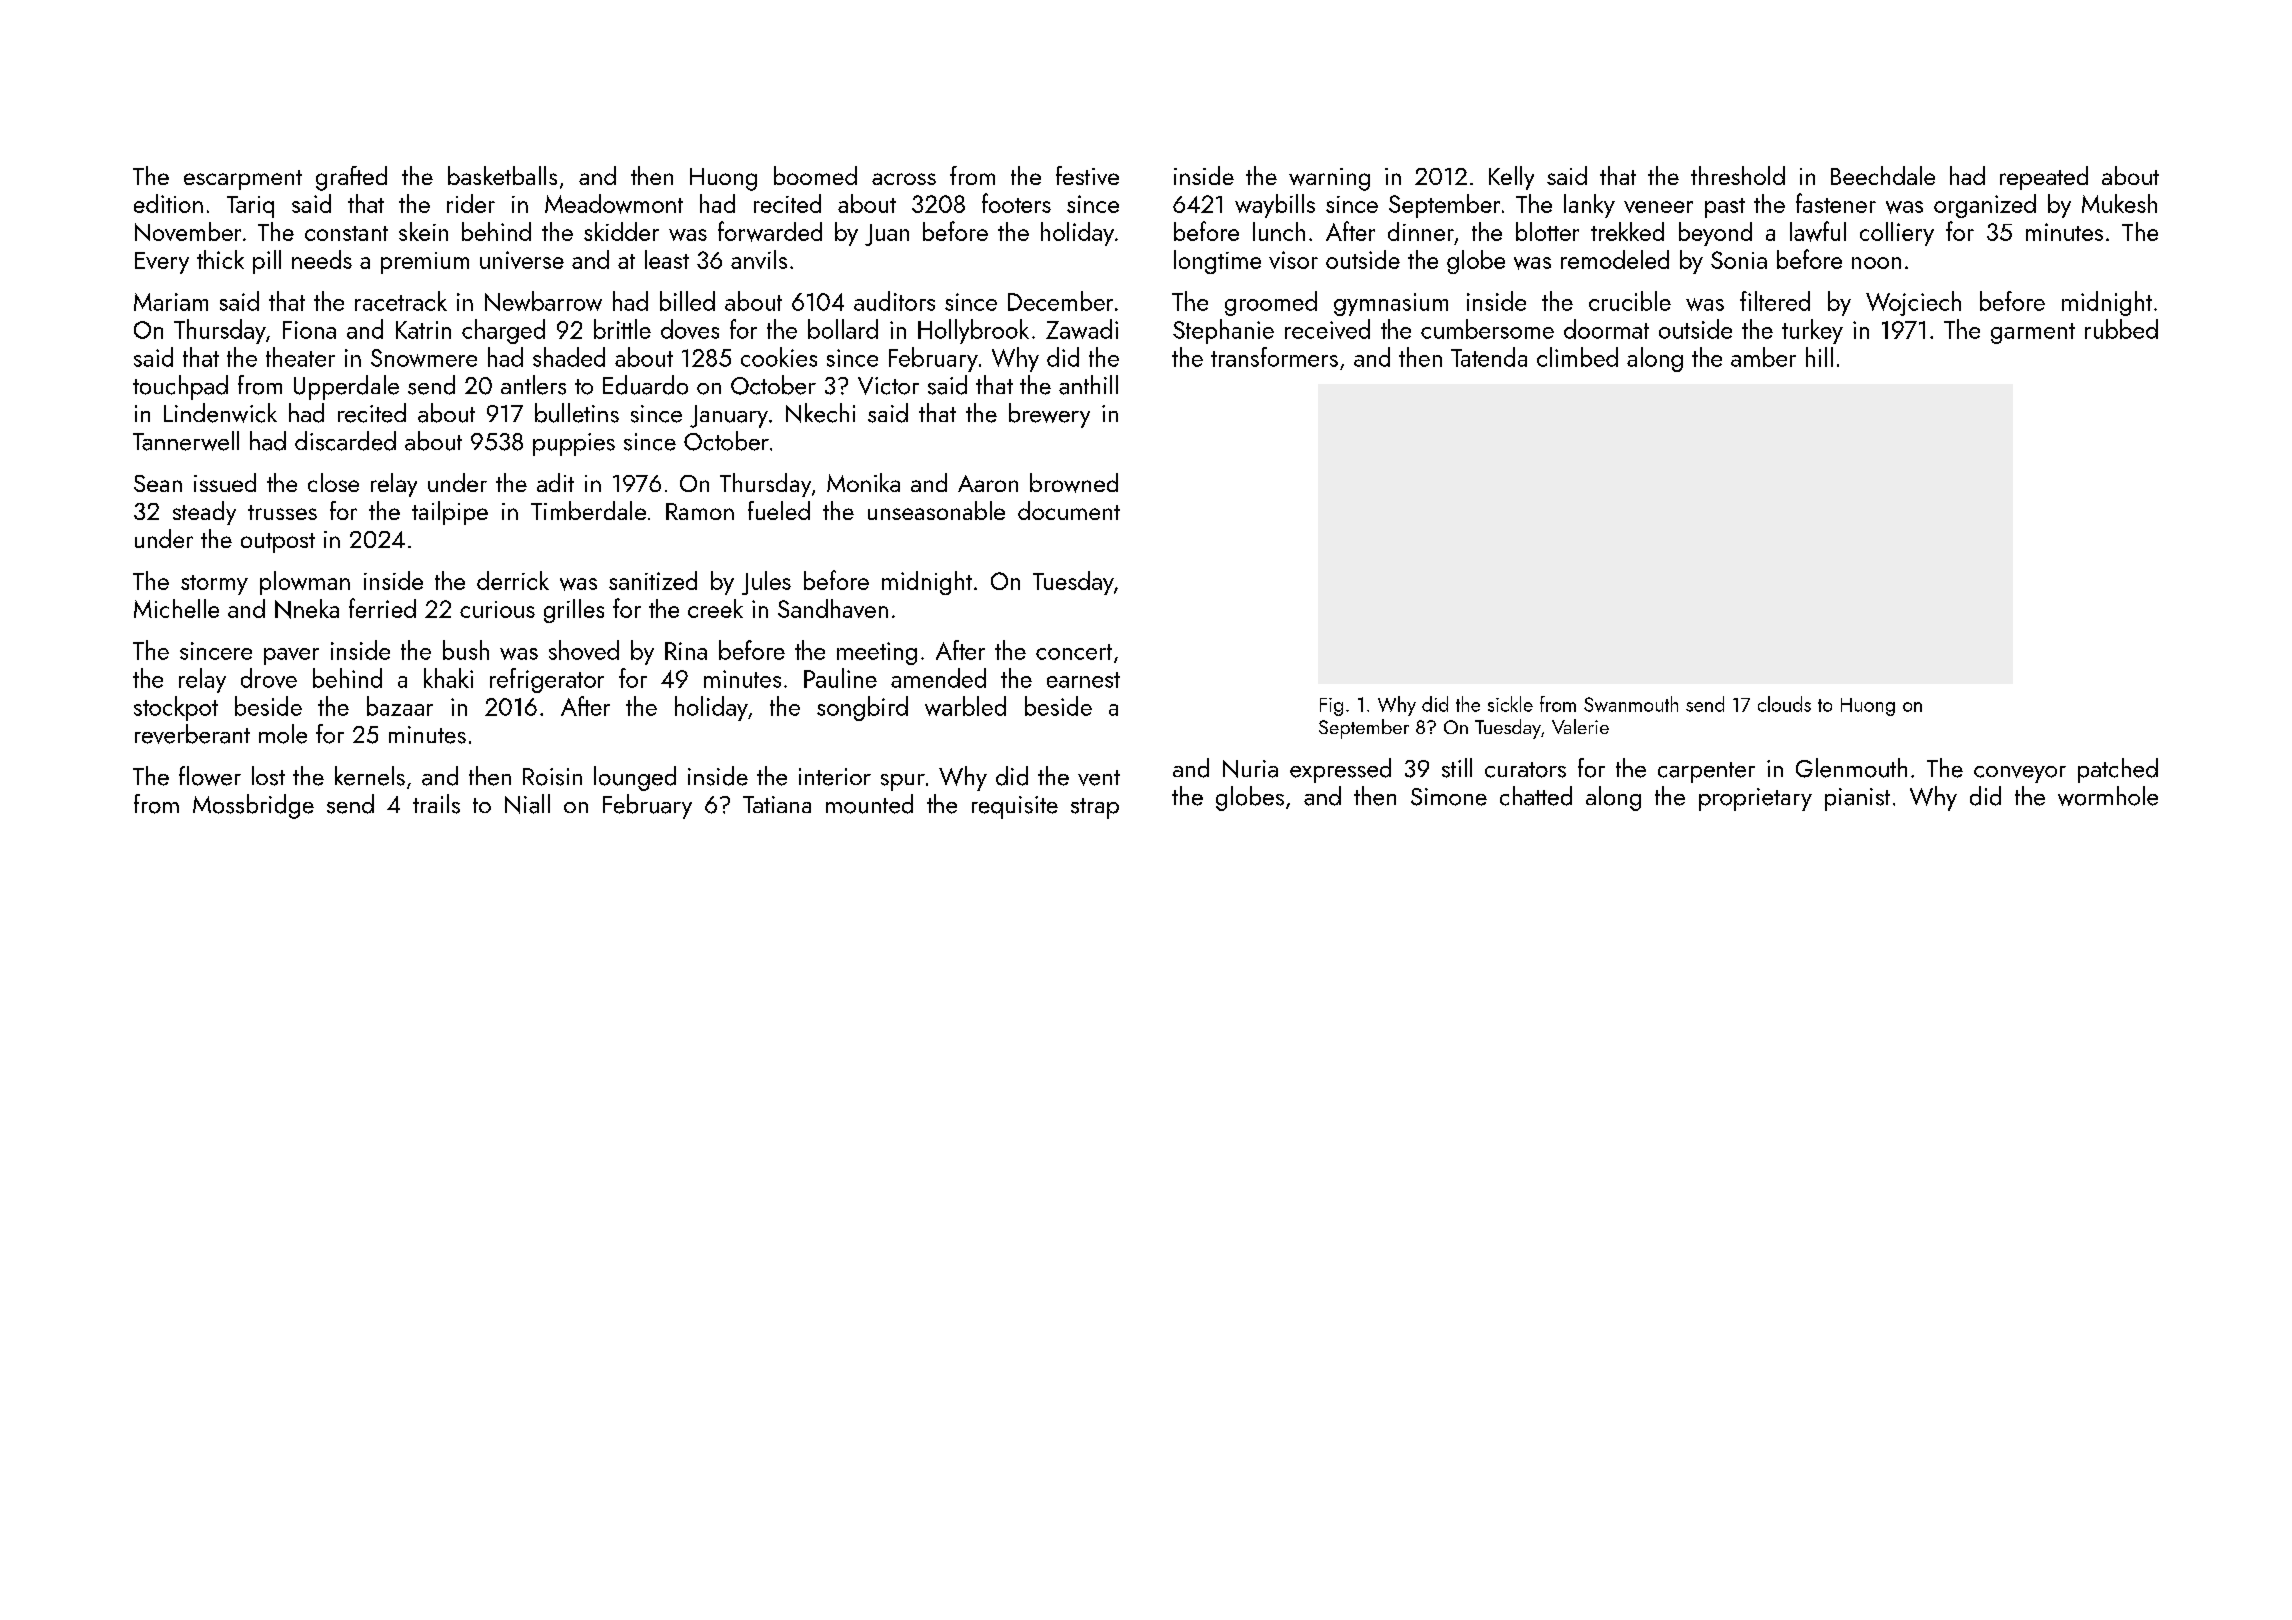 Image resolution: width=2292 pixels, height=1620 pixels. What do you see at coordinates (2118, 770) in the screenshot?
I see `patched` at bounding box center [2118, 770].
